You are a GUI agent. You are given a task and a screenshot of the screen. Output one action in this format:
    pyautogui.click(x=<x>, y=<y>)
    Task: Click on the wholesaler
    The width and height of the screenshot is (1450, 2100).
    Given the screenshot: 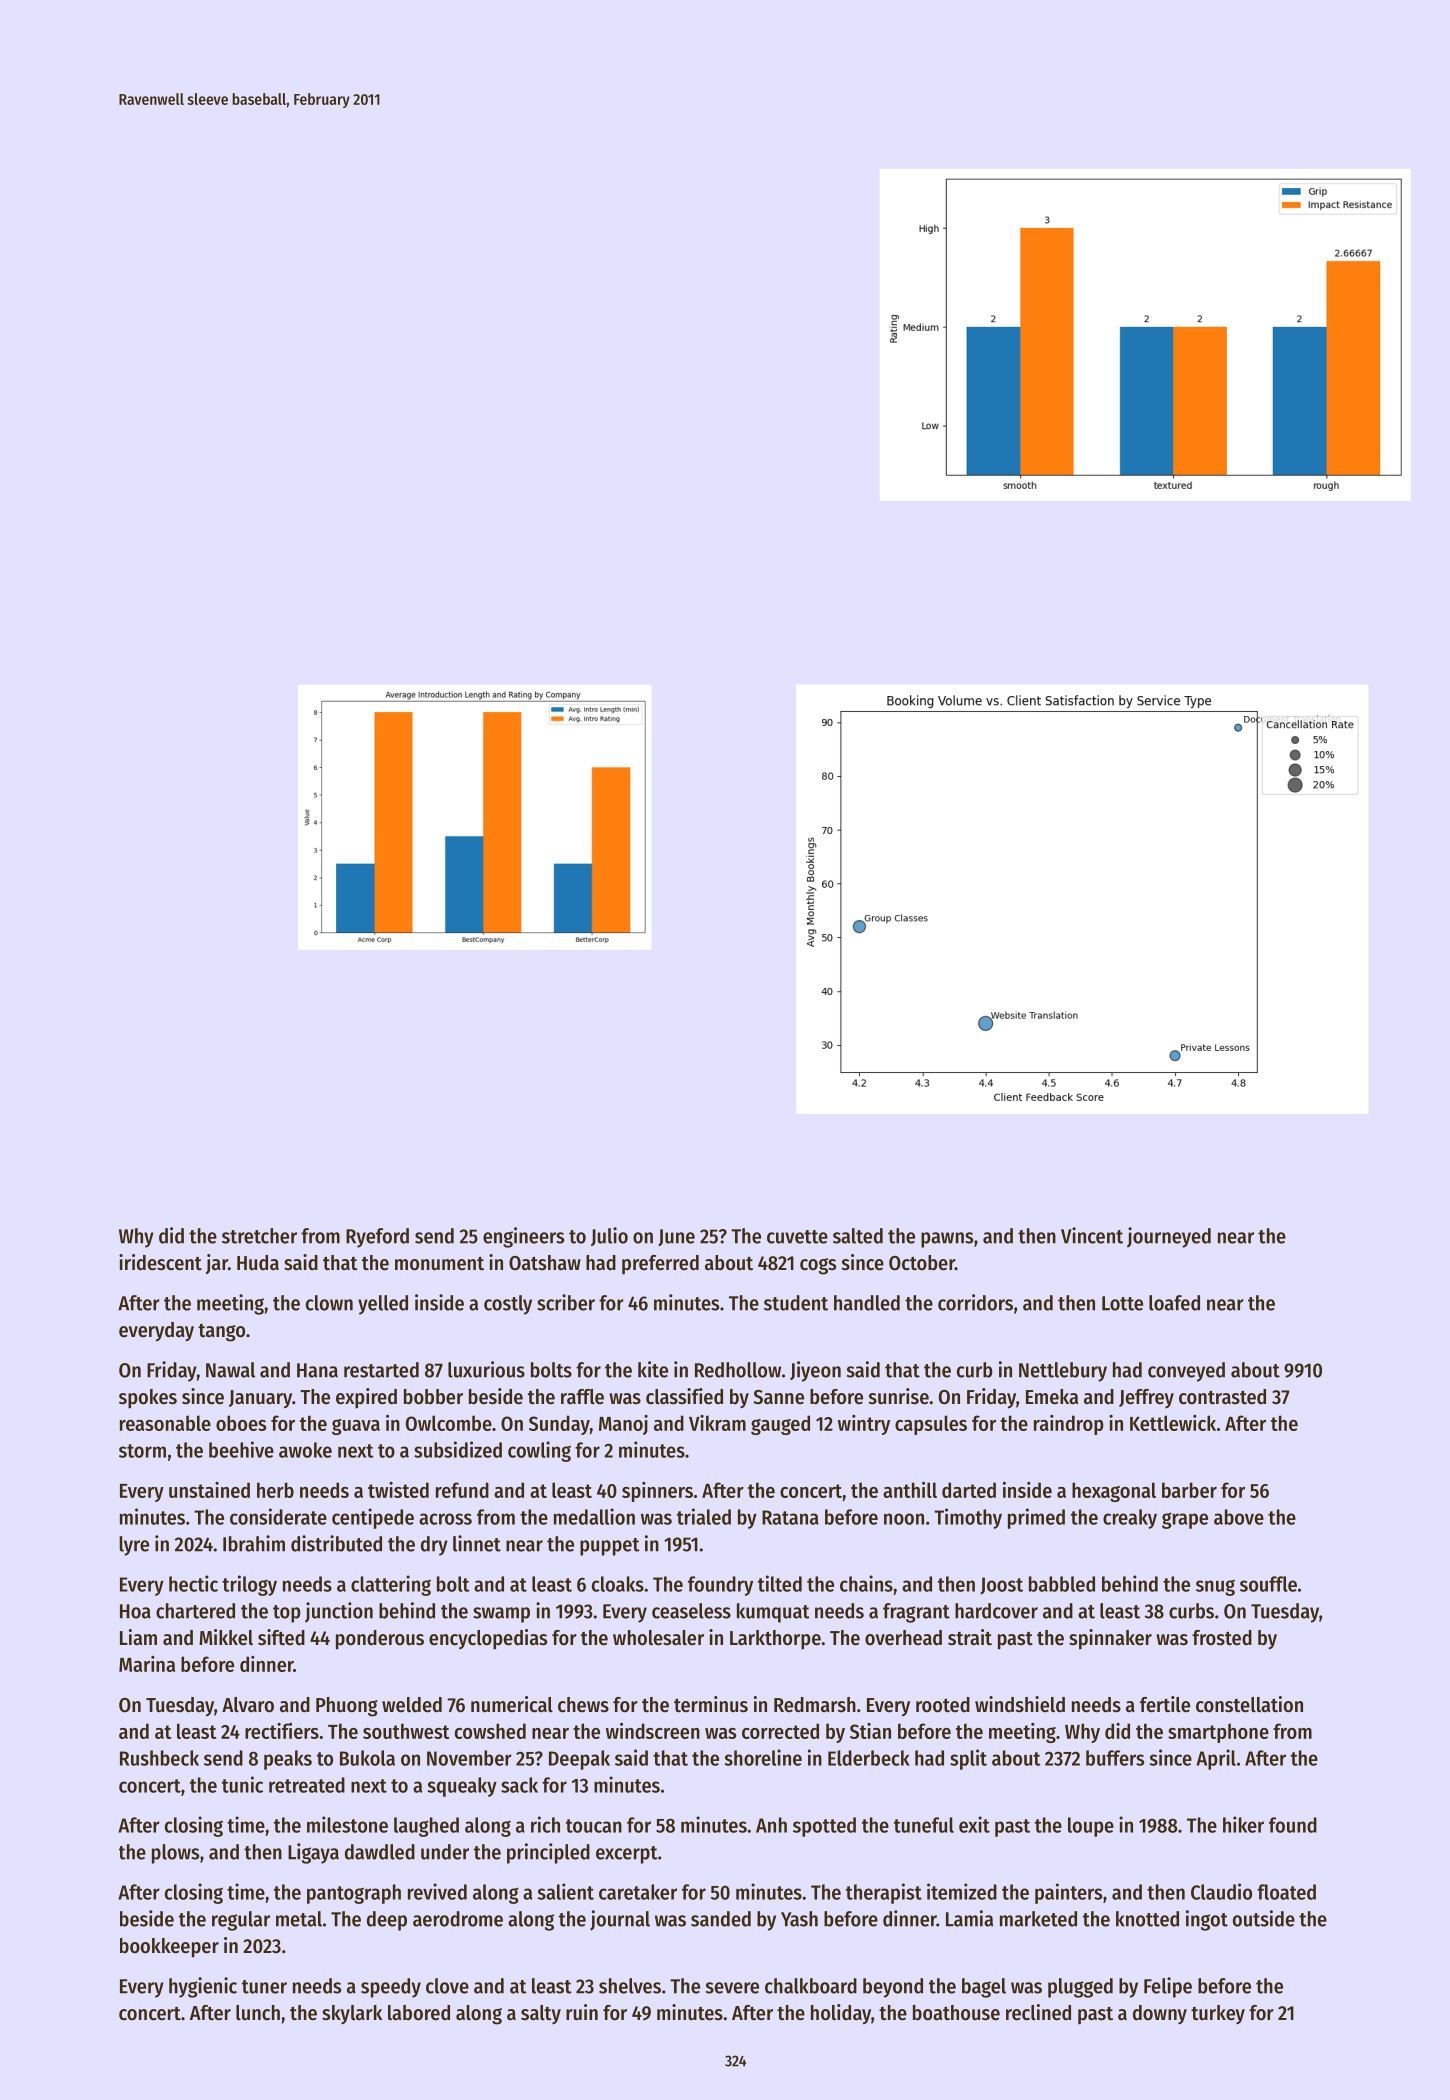 What is the action you would take?
    pyautogui.click(x=658, y=1638)
